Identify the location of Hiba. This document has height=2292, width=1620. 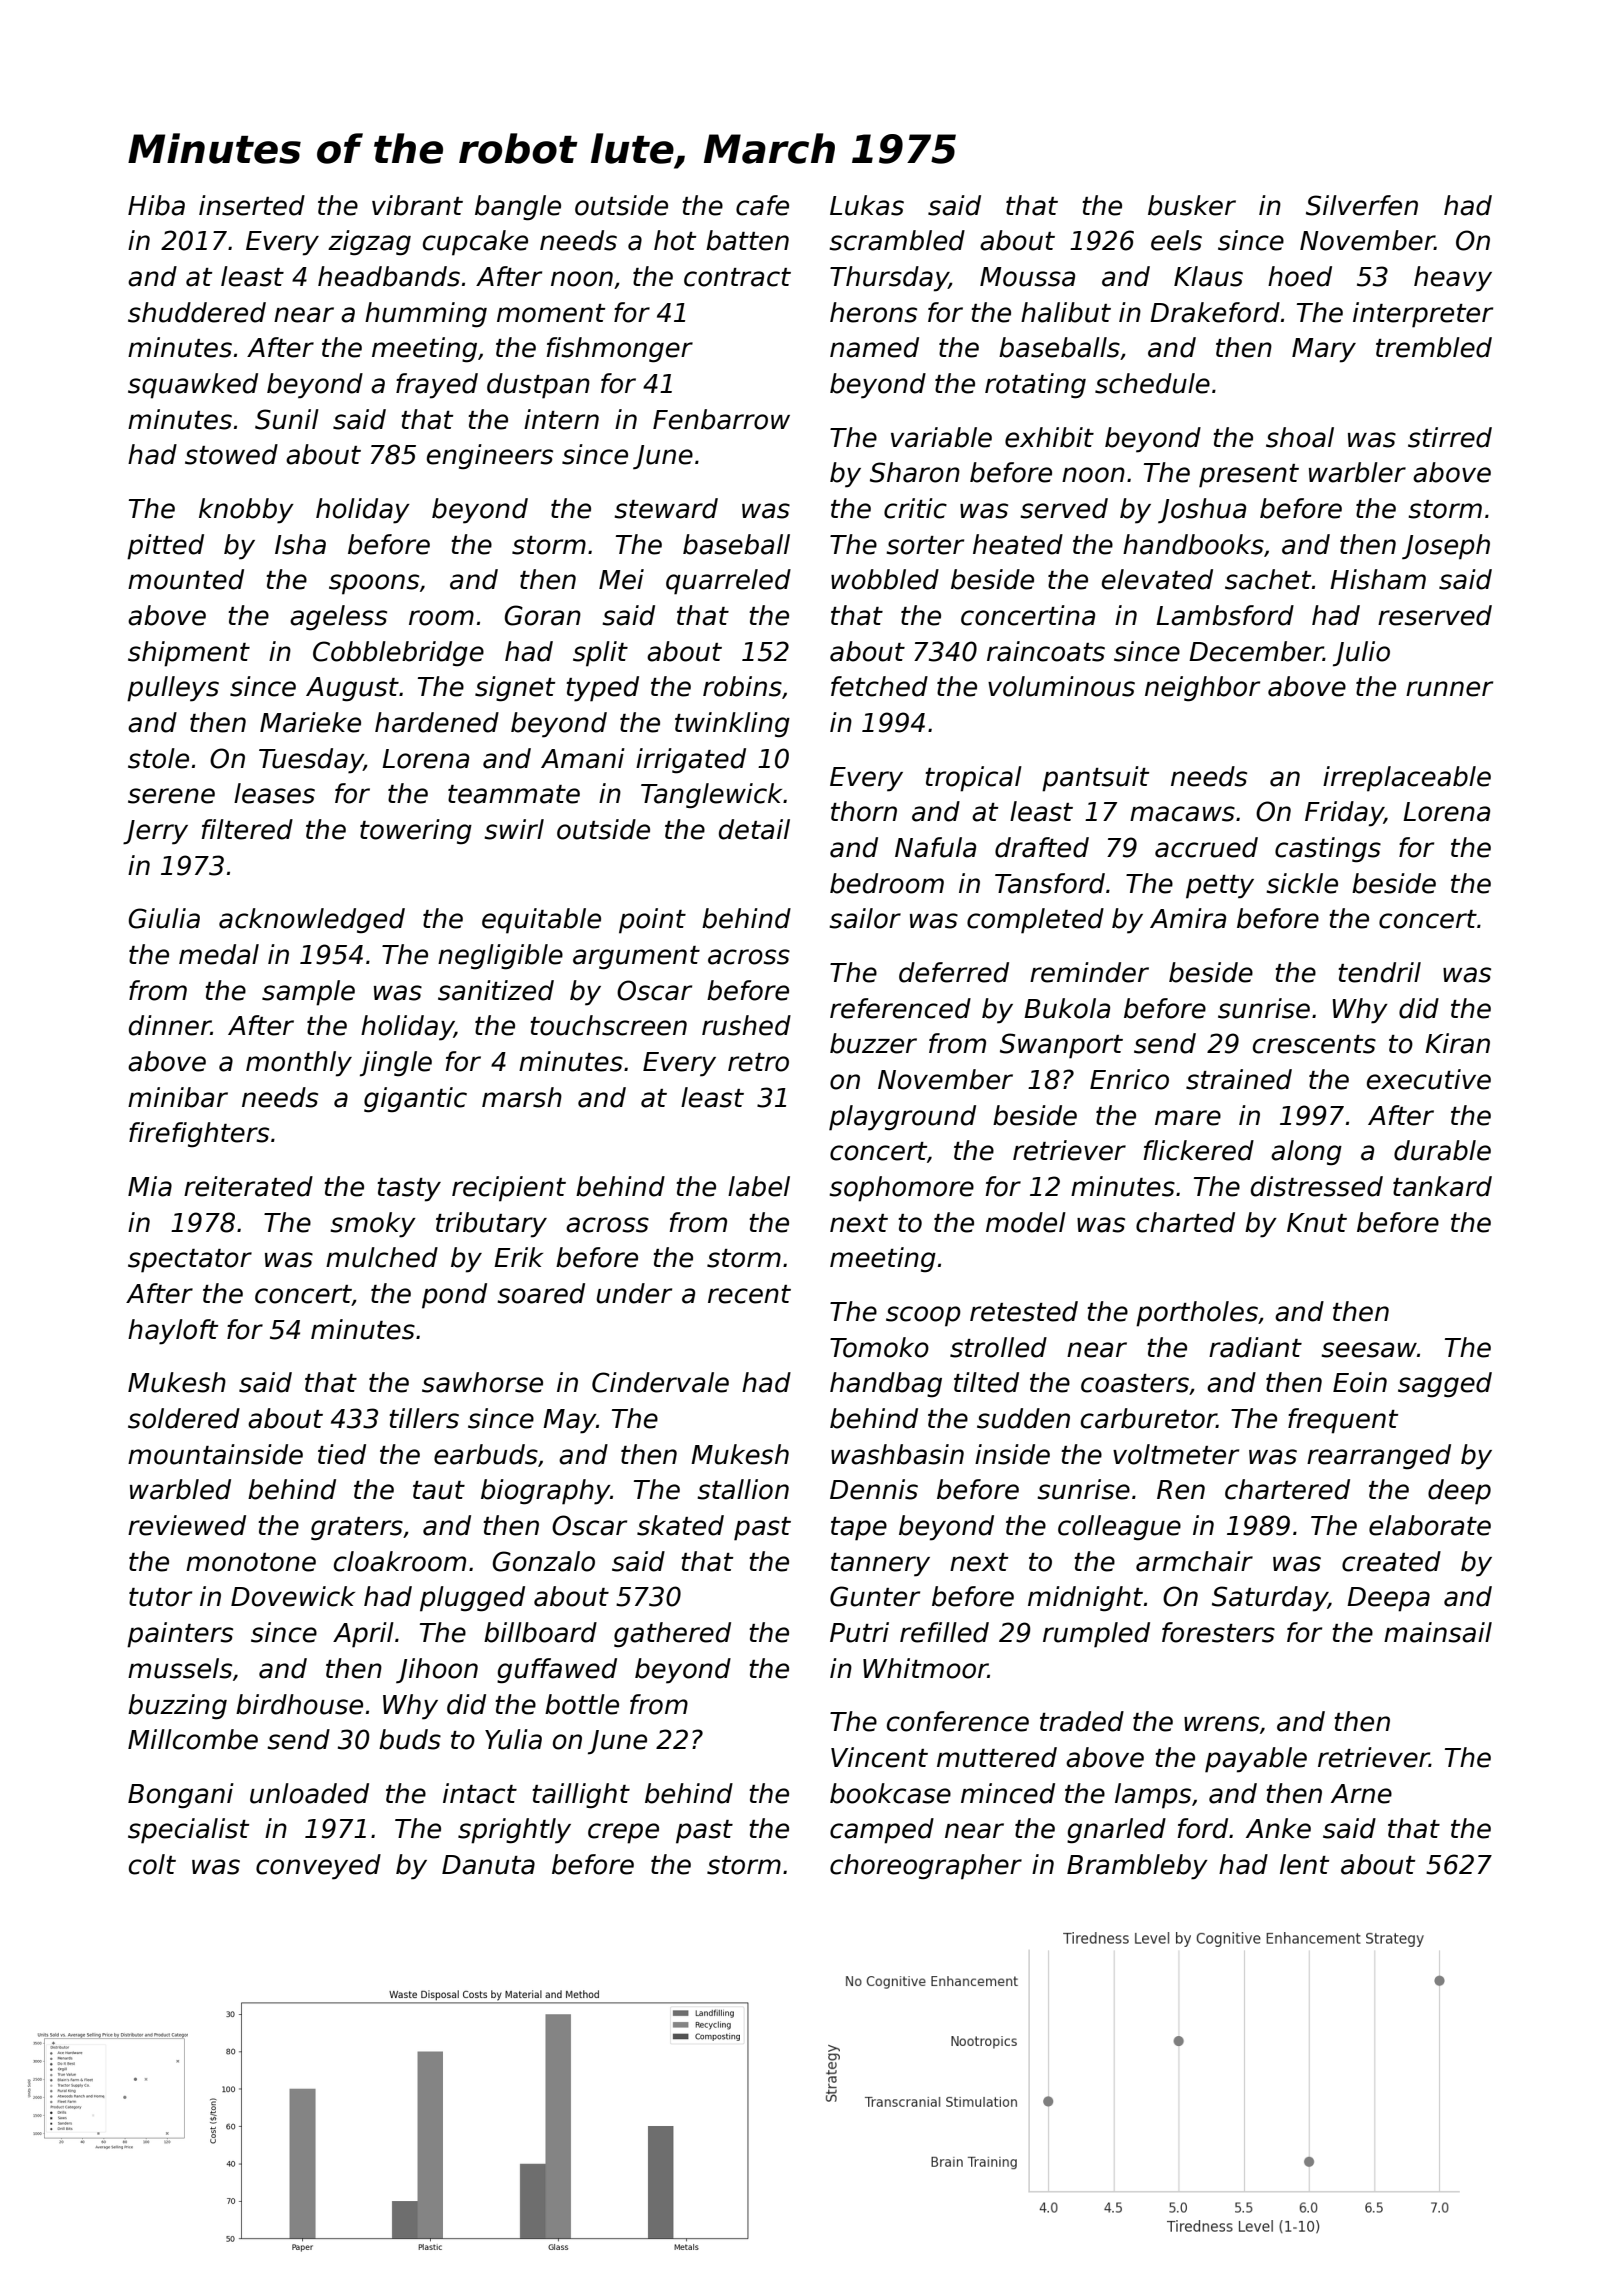
(156, 205).
